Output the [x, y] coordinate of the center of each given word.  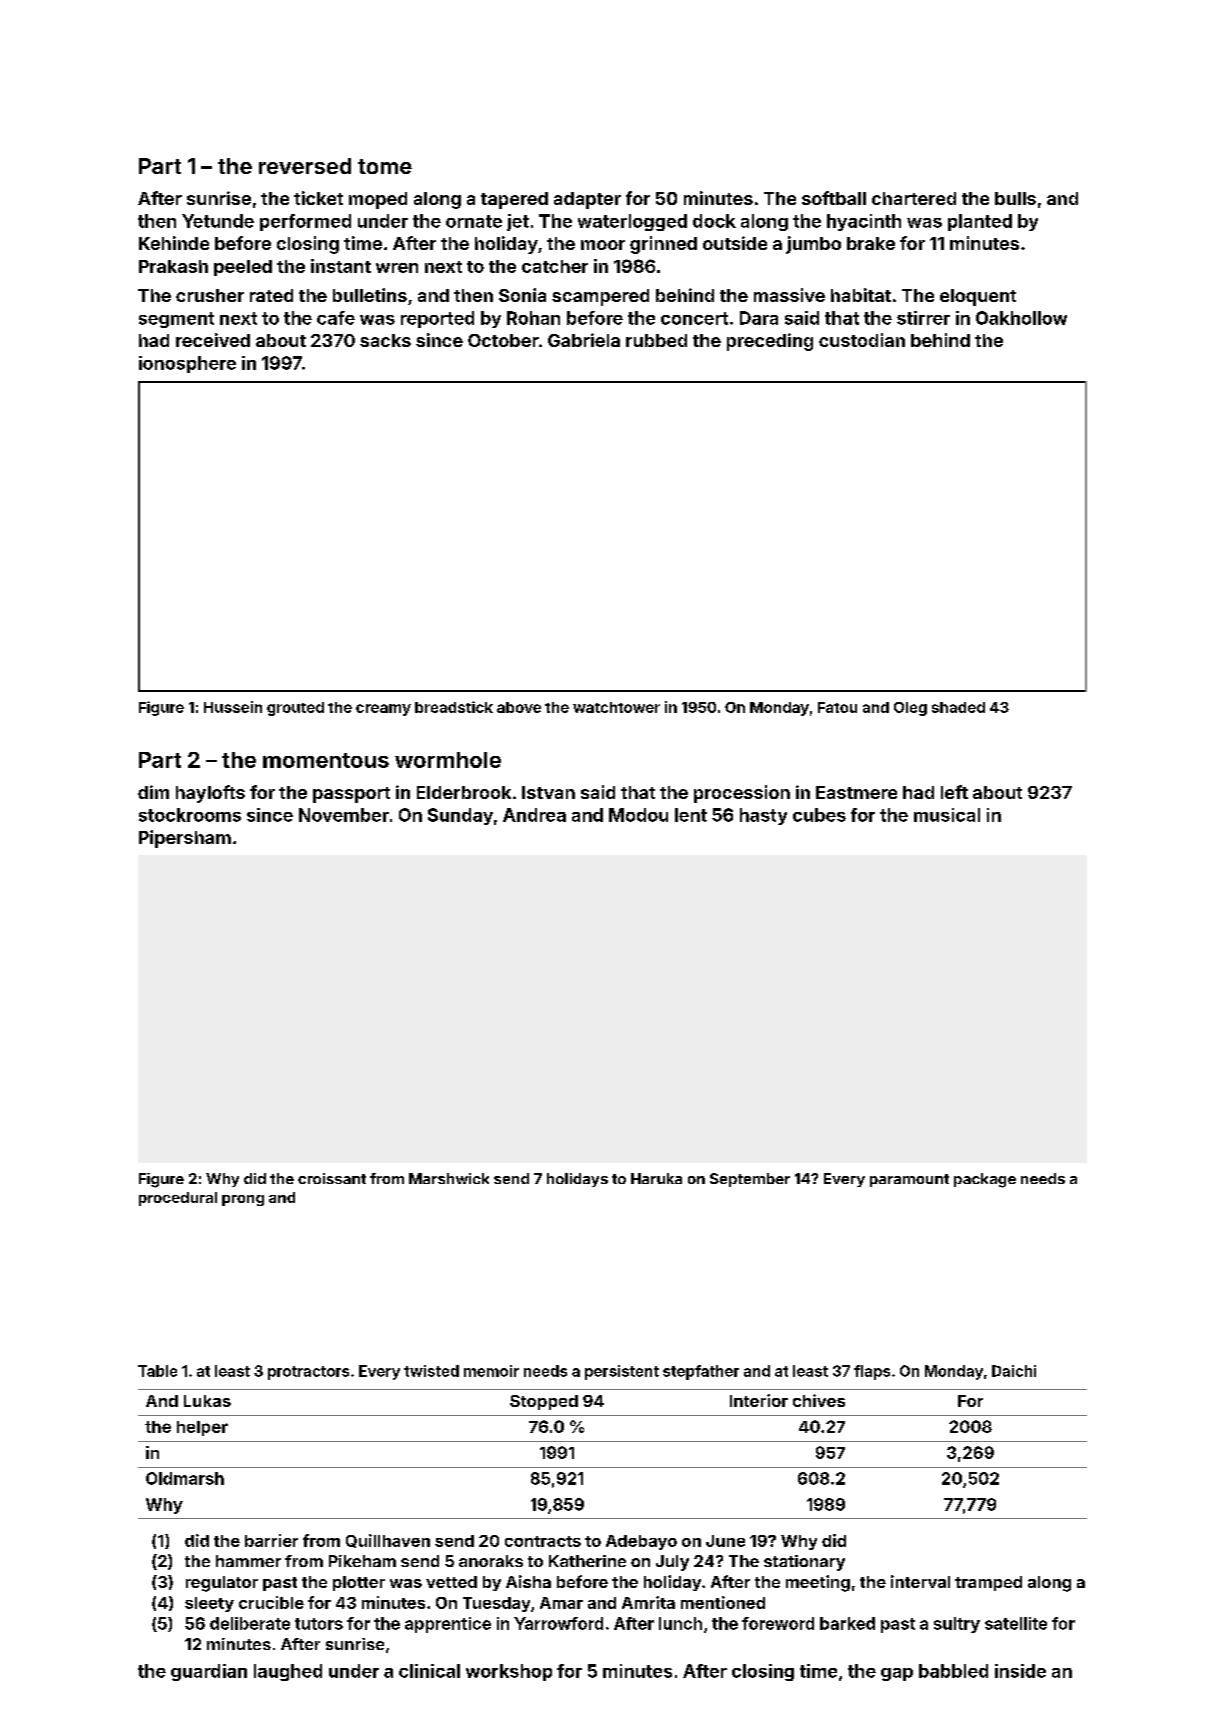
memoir [491, 1371]
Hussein [233, 707]
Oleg [910, 709]
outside [735, 243]
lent [691, 815]
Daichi [1014, 1371]
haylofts [210, 794]
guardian [209, 1672]
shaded [958, 707]
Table [157, 1371]
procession [742, 794]
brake [871, 243]
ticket [318, 198]
